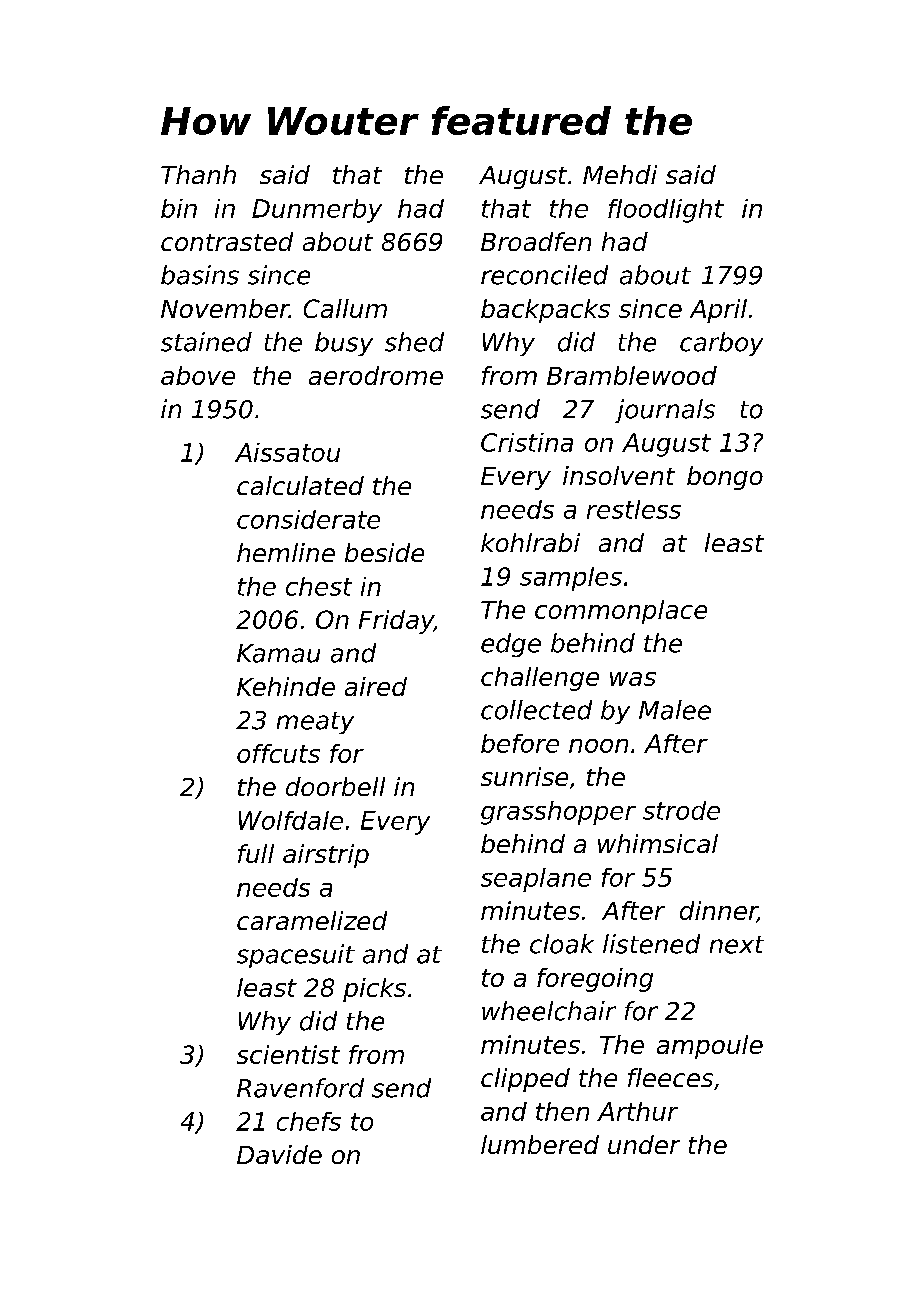  Describe the element at coordinates (620, 174) in the page. I see `Mehdi` at that location.
